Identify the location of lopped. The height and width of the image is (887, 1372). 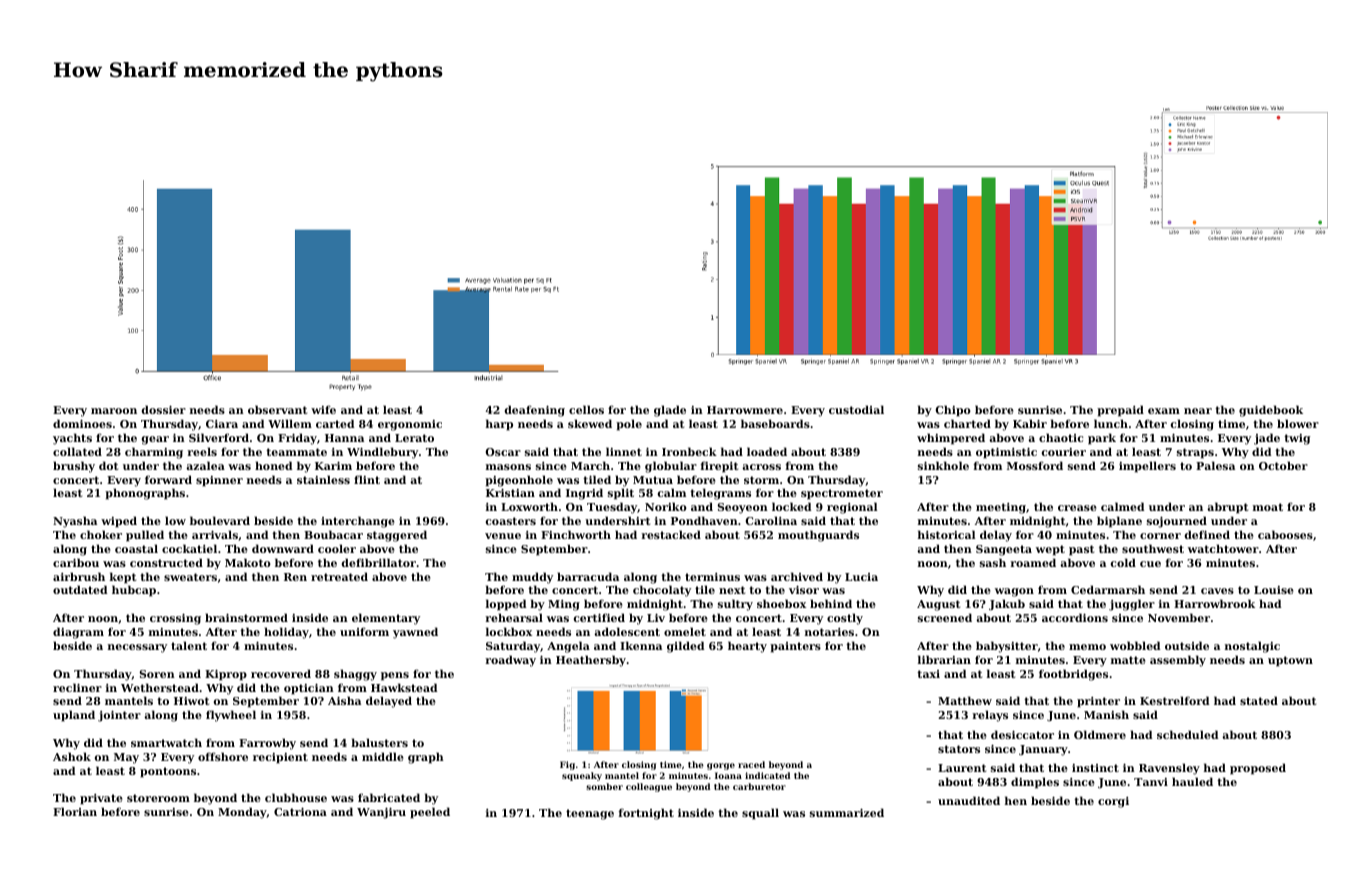
(506, 605).
